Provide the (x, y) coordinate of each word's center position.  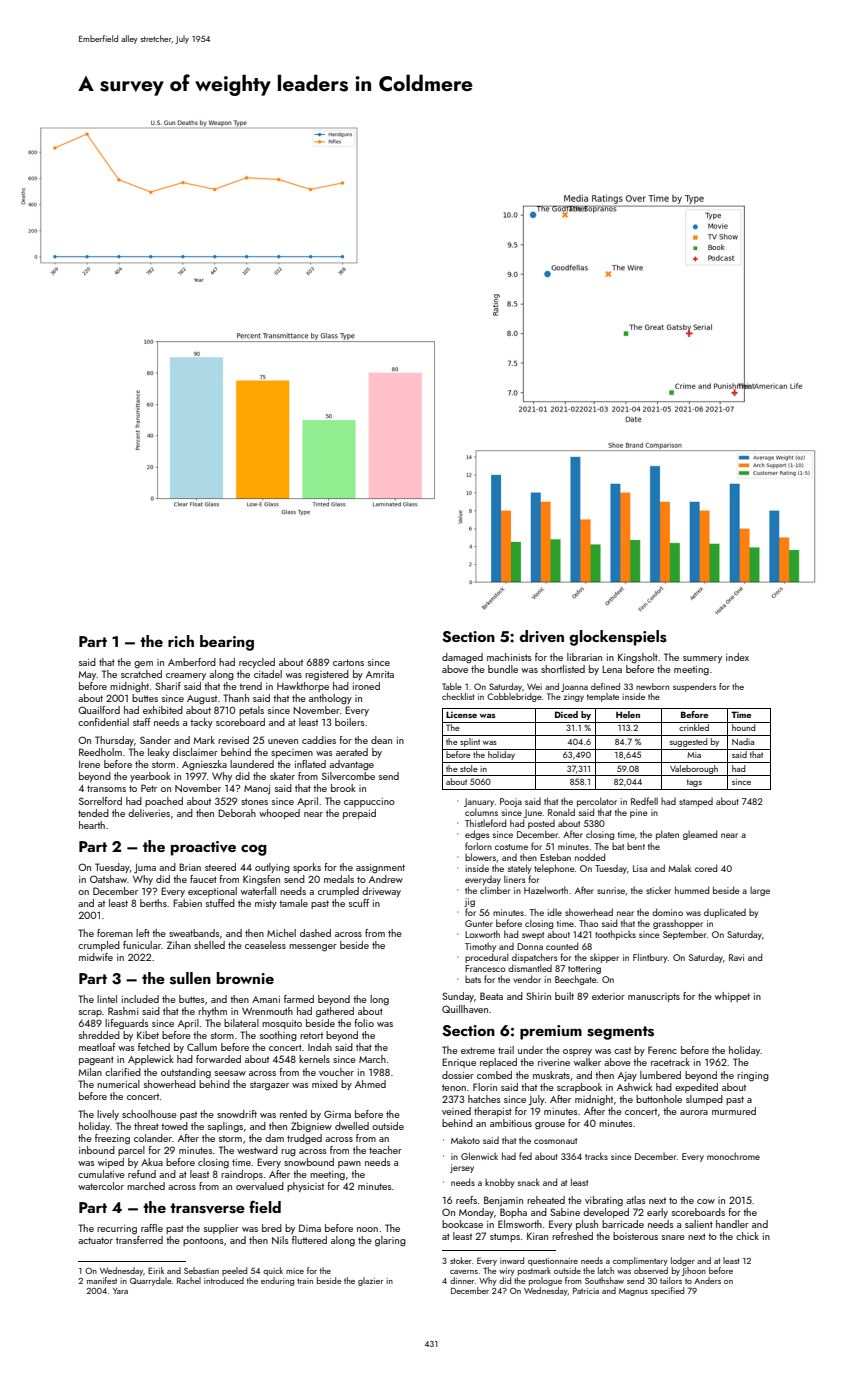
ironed (366, 686)
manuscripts (654, 997)
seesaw (230, 1073)
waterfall (258, 891)
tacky (201, 723)
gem (143, 664)
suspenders (694, 687)
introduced (224, 1280)
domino (667, 912)
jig (469, 902)
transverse (207, 1208)
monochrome (733, 1156)
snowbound (309, 1162)
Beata (491, 996)
